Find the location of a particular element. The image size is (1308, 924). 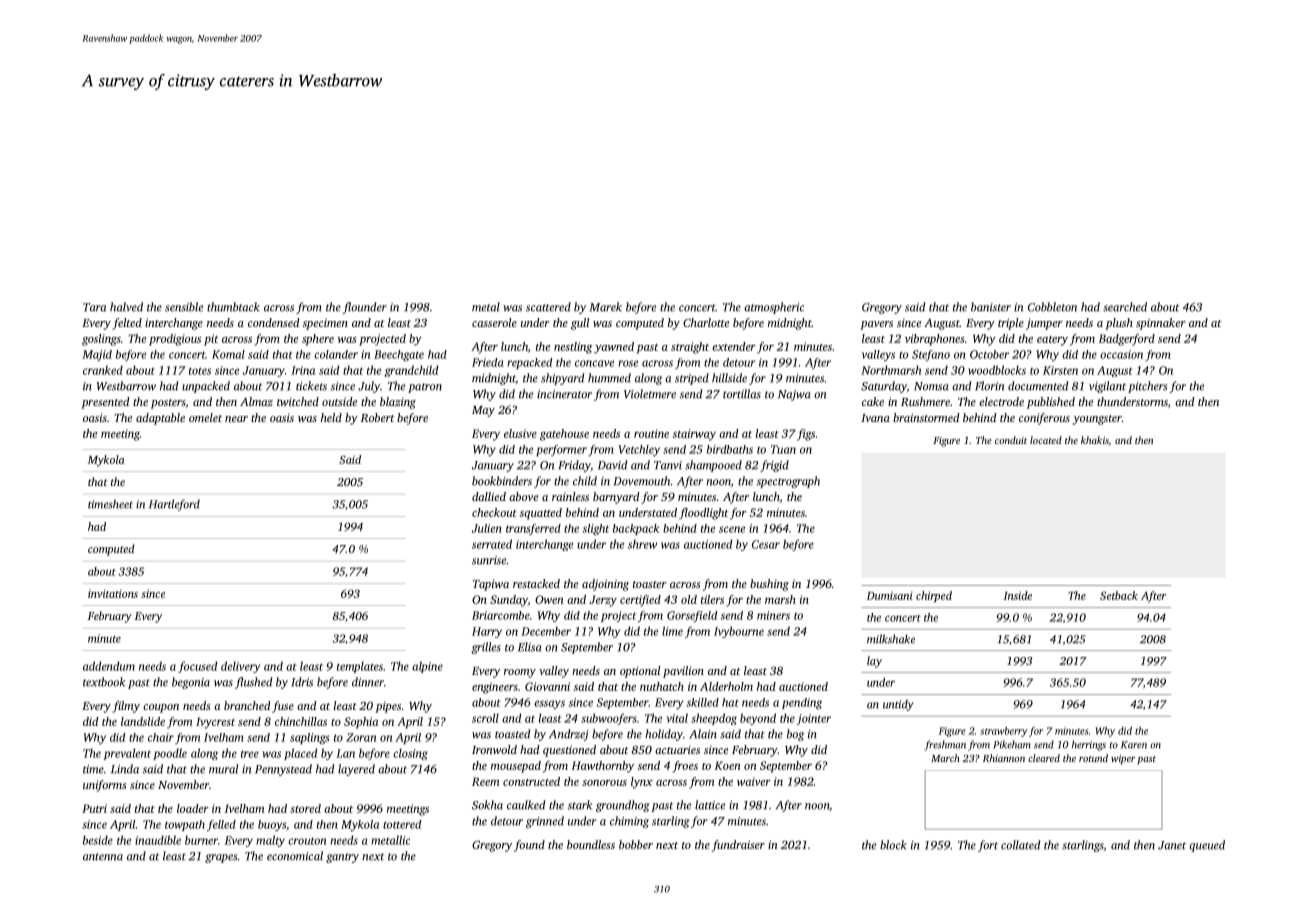

Hartleford is located at coordinates (174, 505).
